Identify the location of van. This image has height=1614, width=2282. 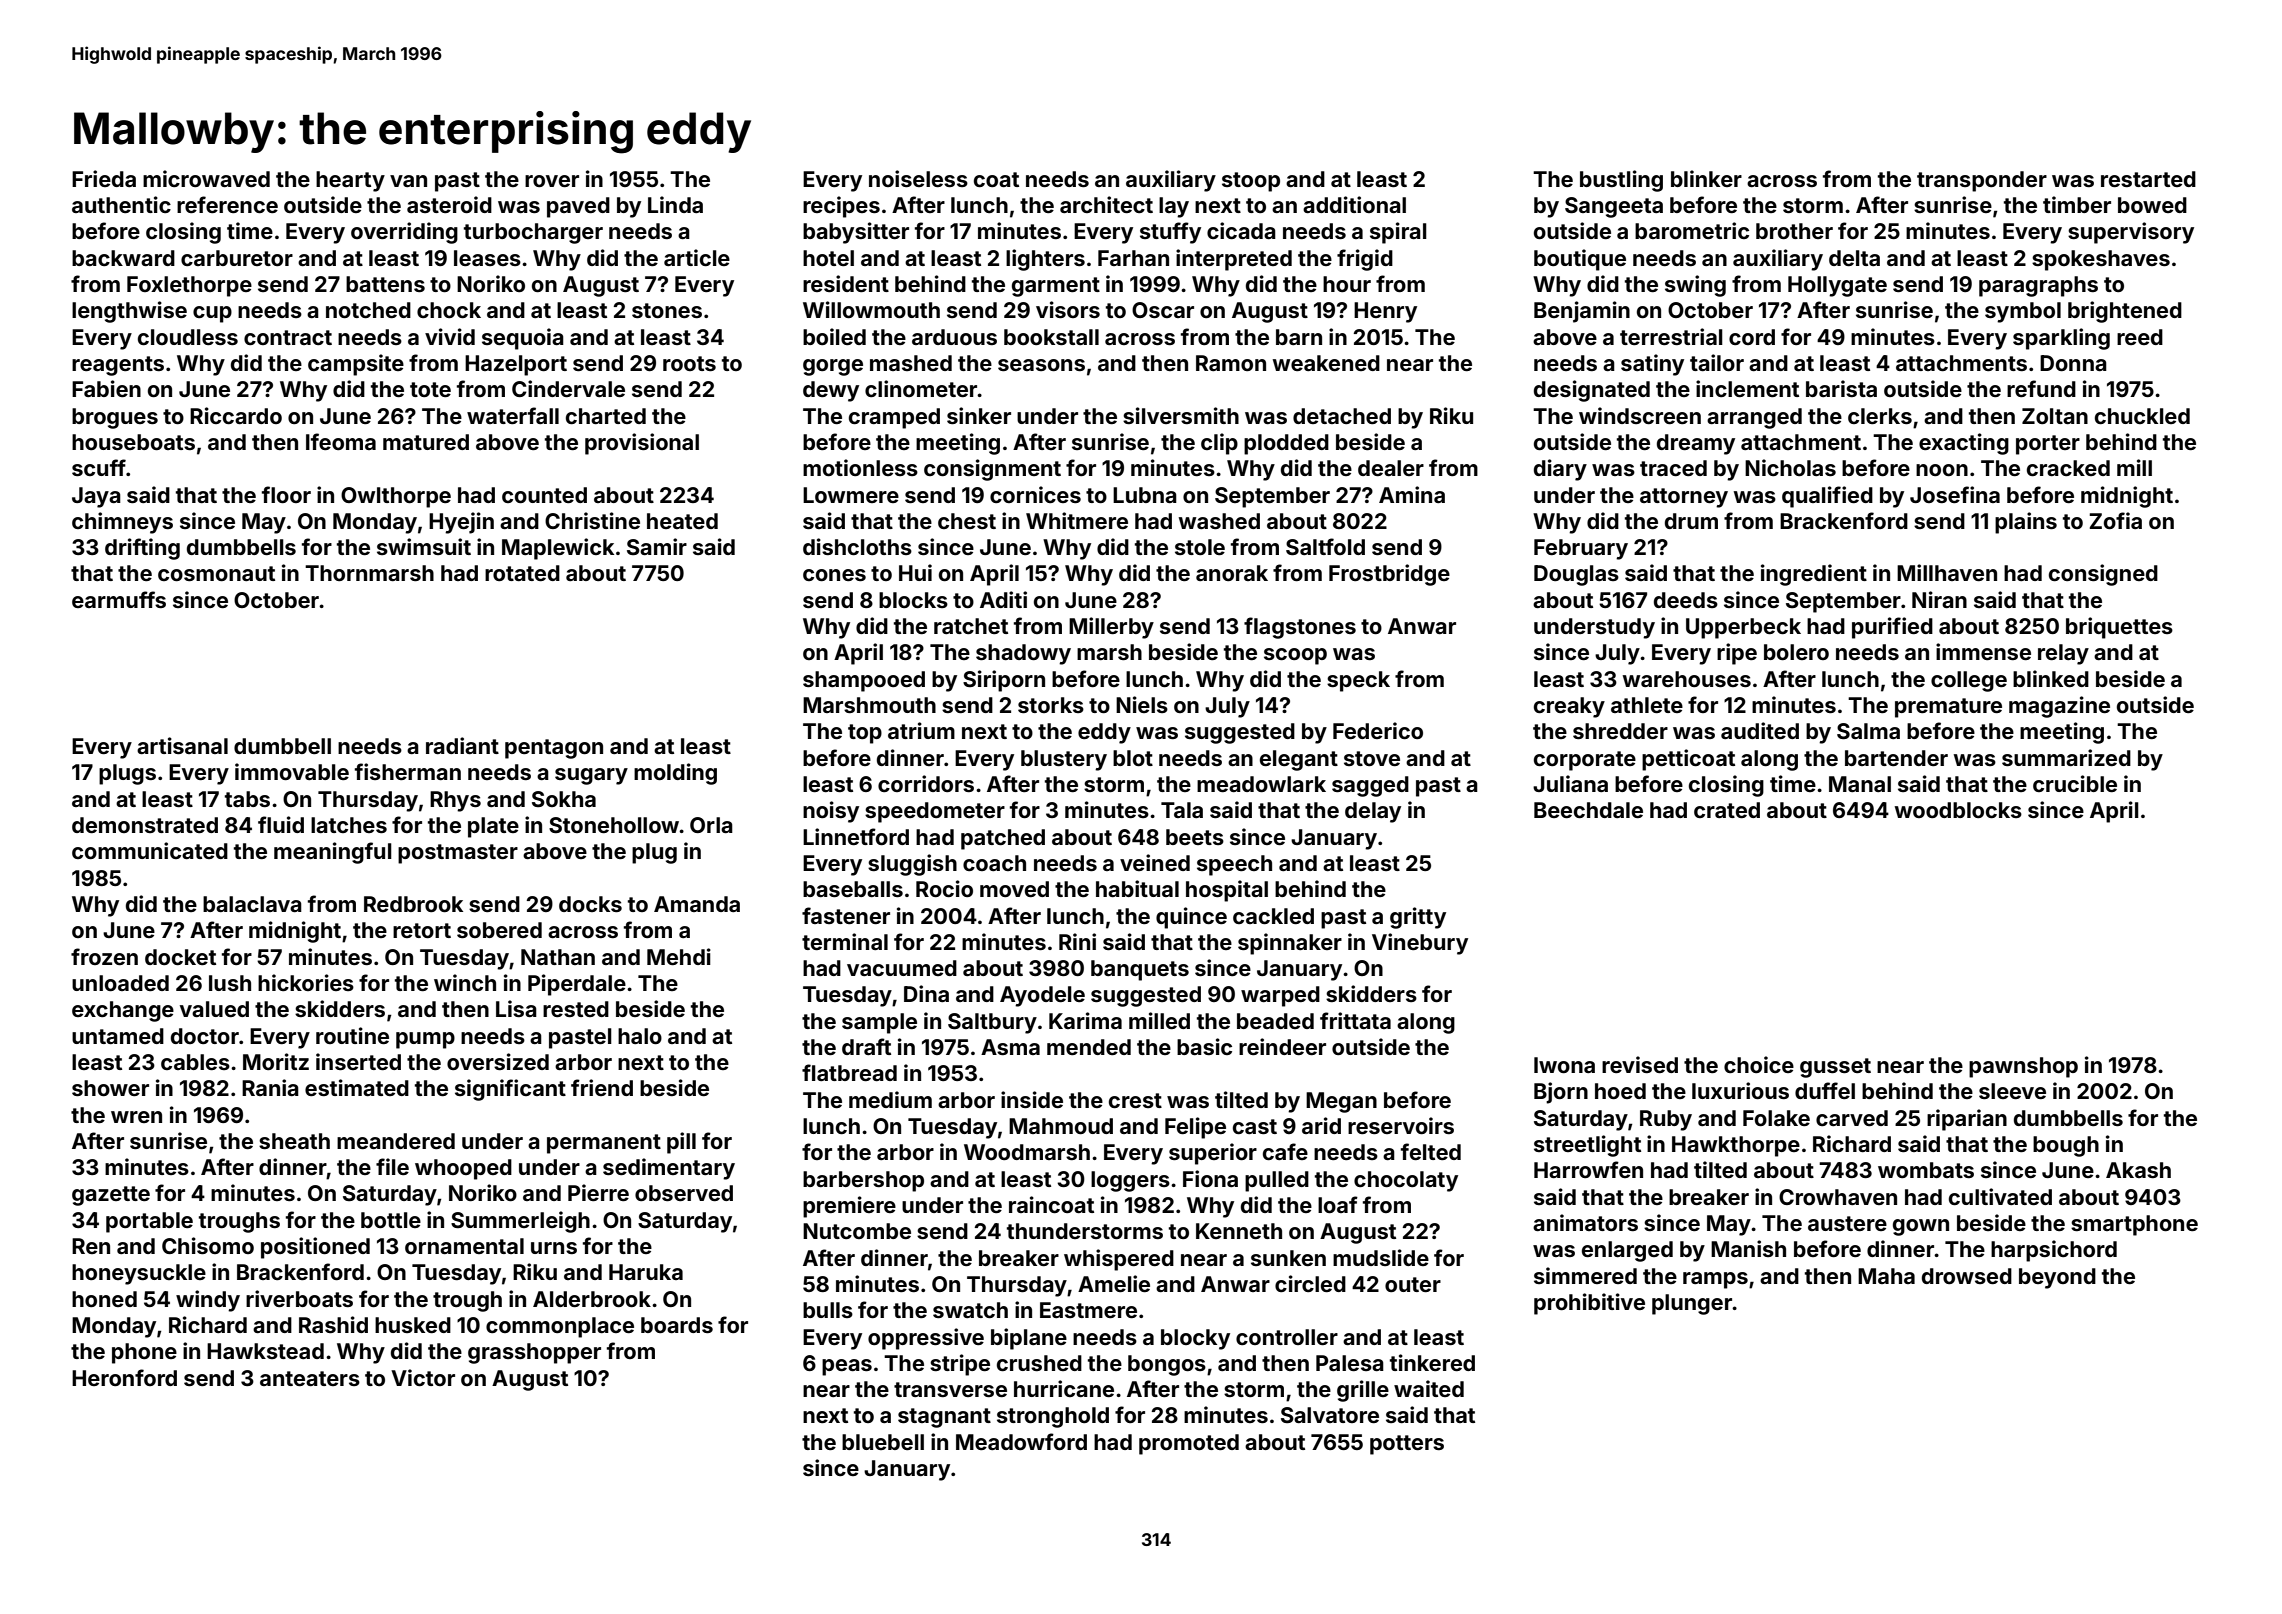
(408, 181).
